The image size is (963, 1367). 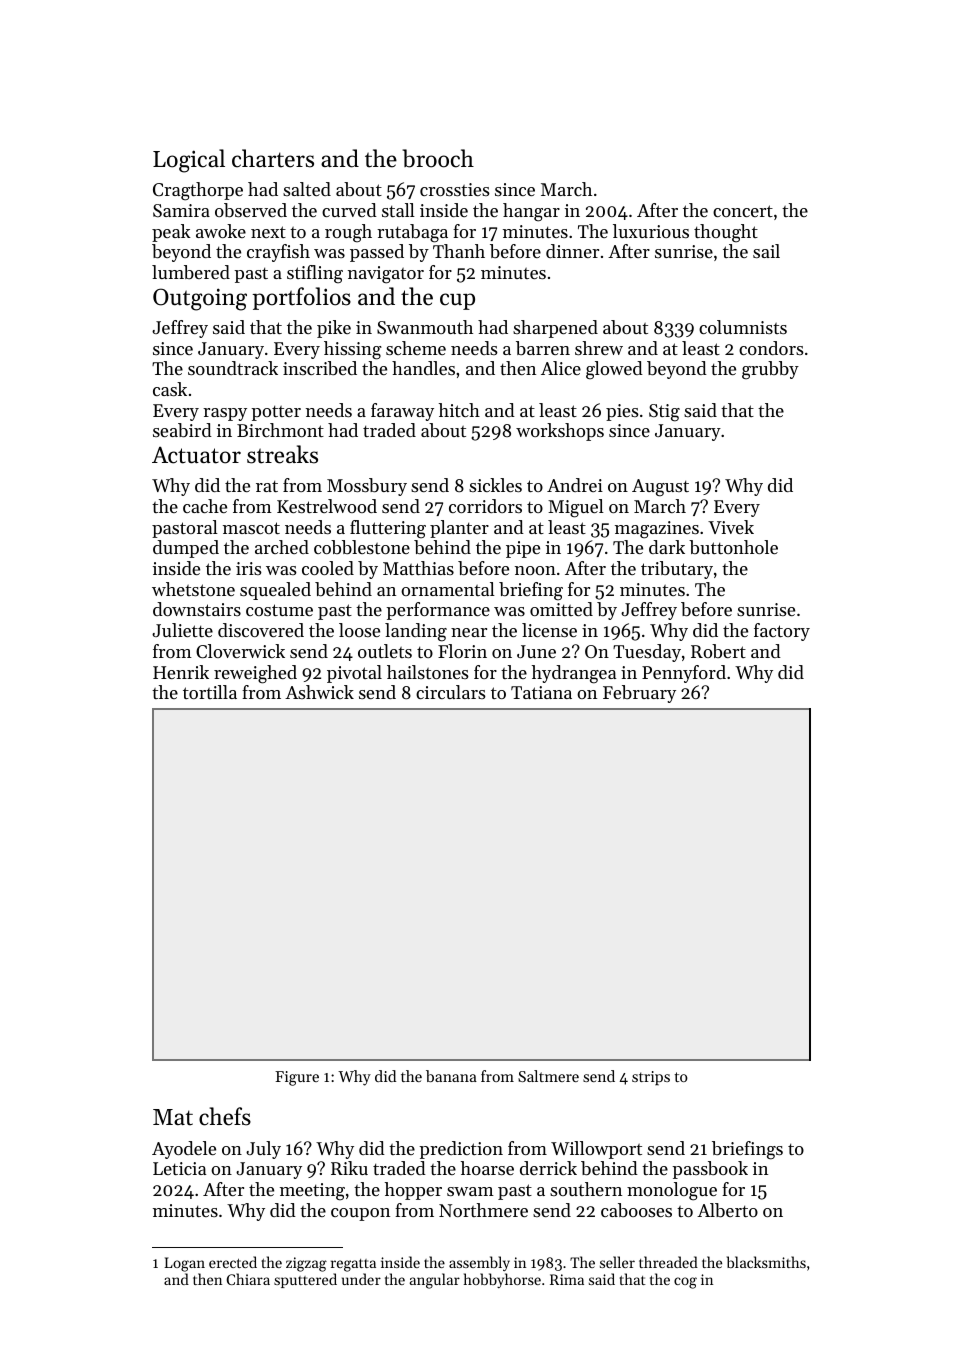 What do you see at coordinates (567, 1279) in the document?
I see `Rima` at bounding box center [567, 1279].
